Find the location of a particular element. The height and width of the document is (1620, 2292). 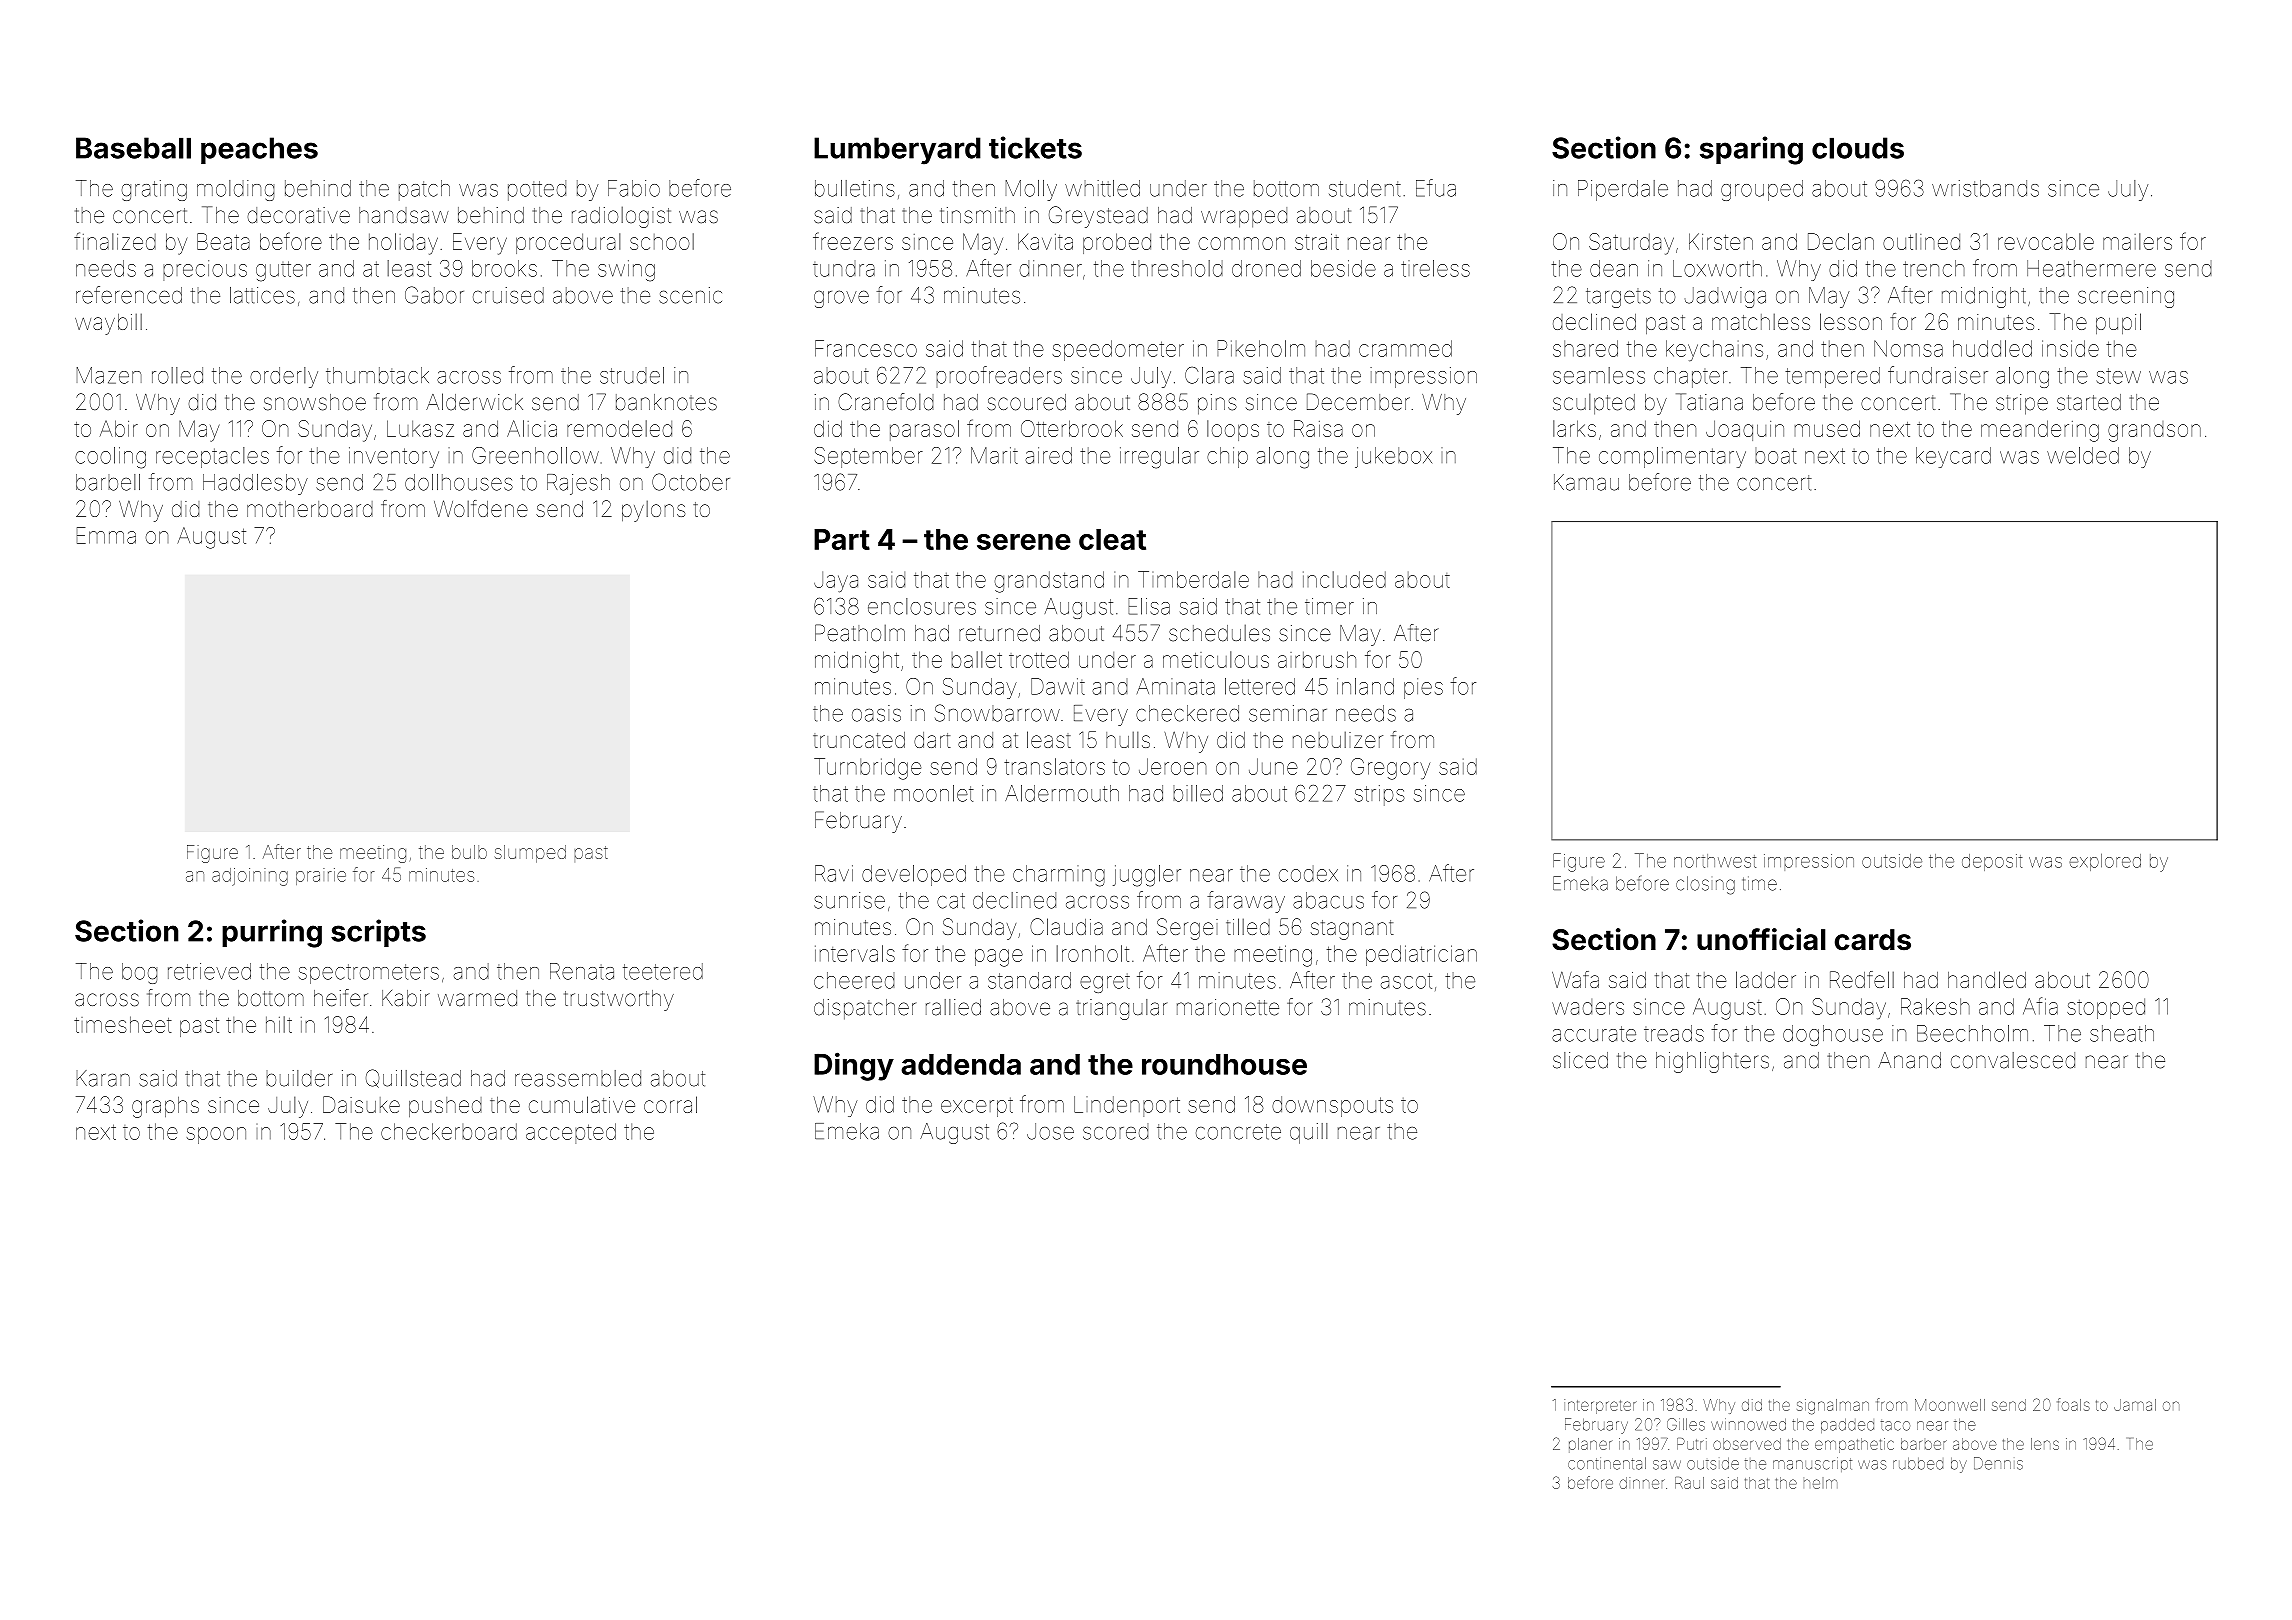

sculpted is located at coordinates (1594, 404).
